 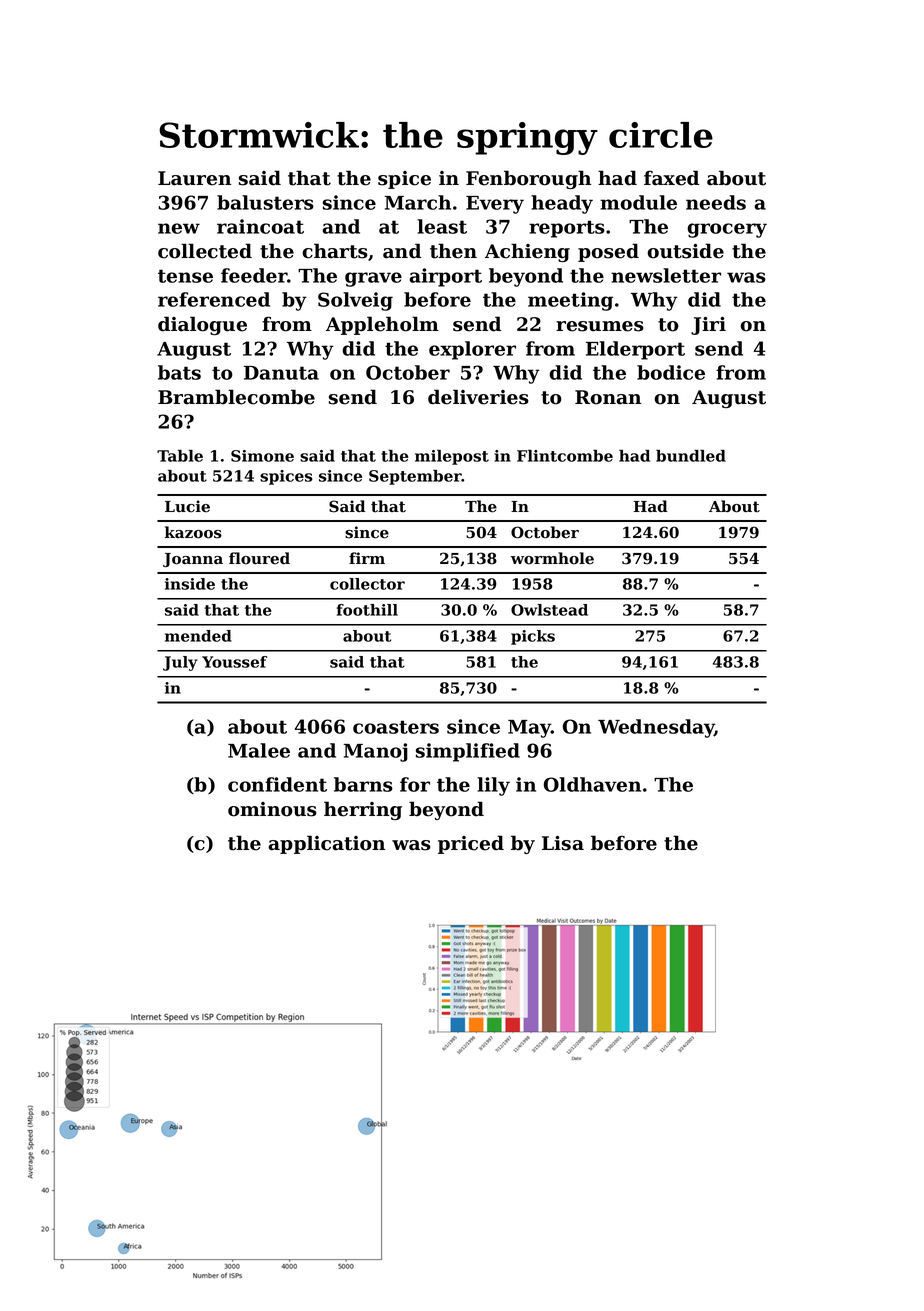 What do you see at coordinates (552, 558) in the page?
I see `wormhole` at bounding box center [552, 558].
